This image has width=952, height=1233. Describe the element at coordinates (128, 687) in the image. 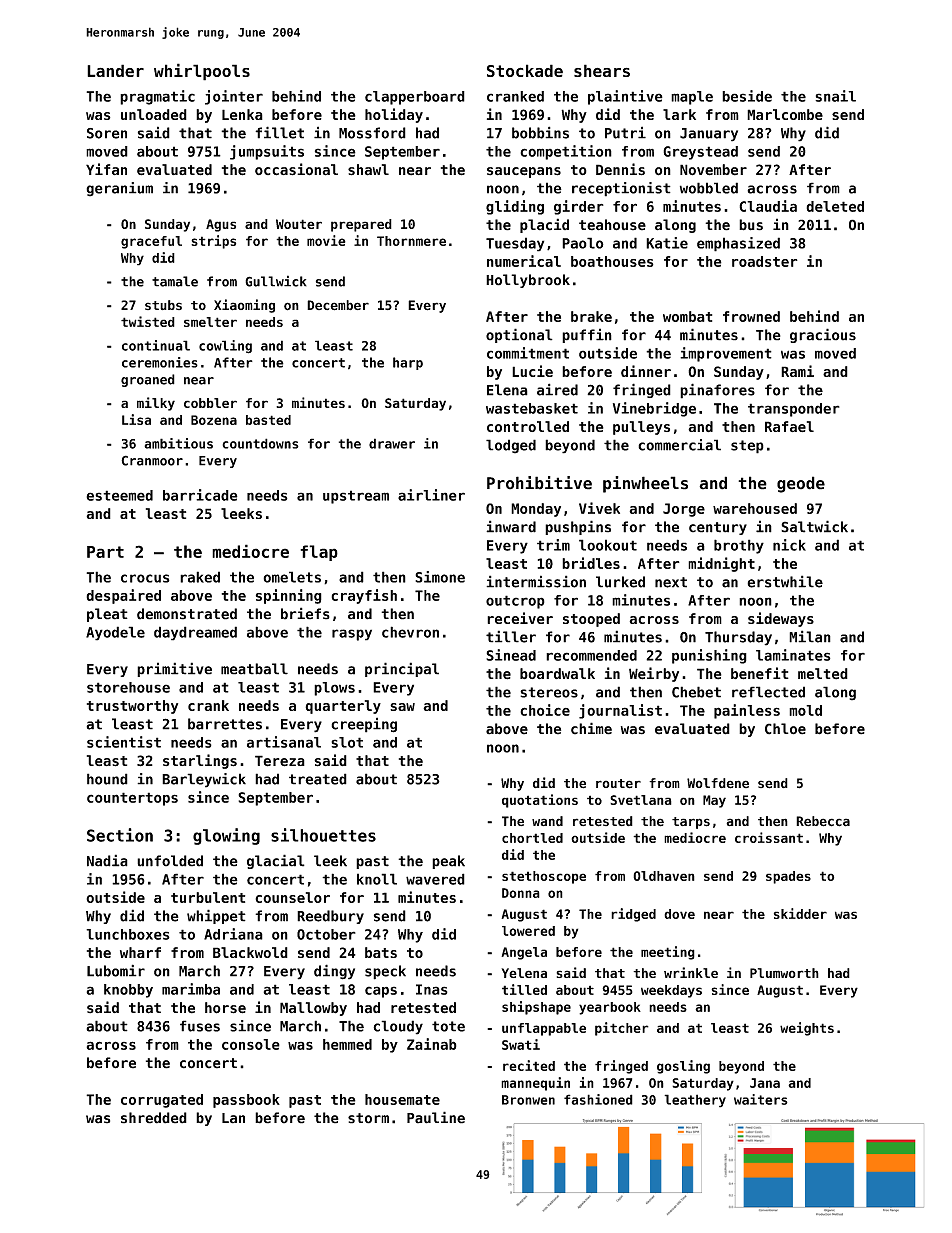

I see `storehouse` at that location.
